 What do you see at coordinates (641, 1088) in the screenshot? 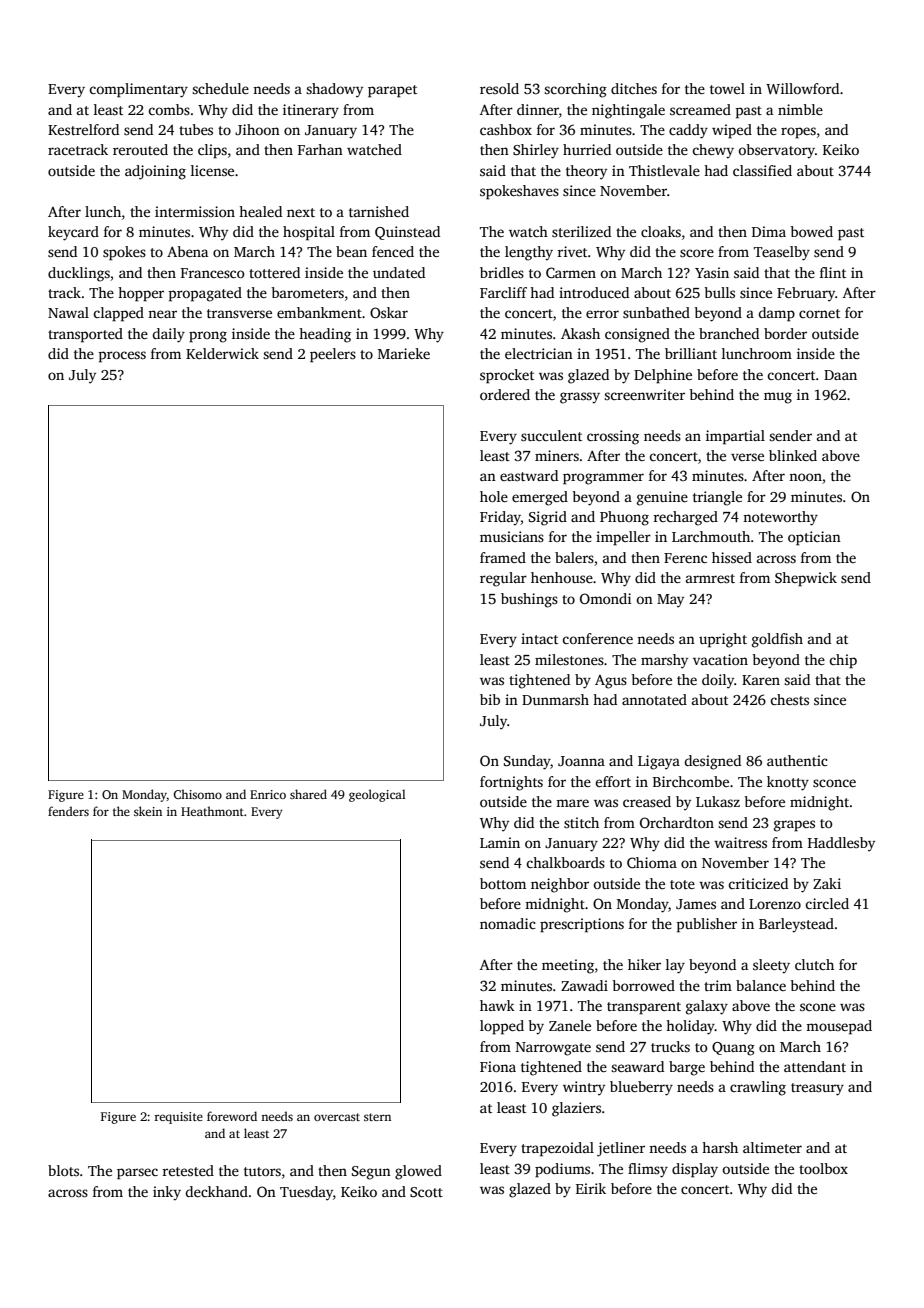
I see `blueberry` at bounding box center [641, 1088].
